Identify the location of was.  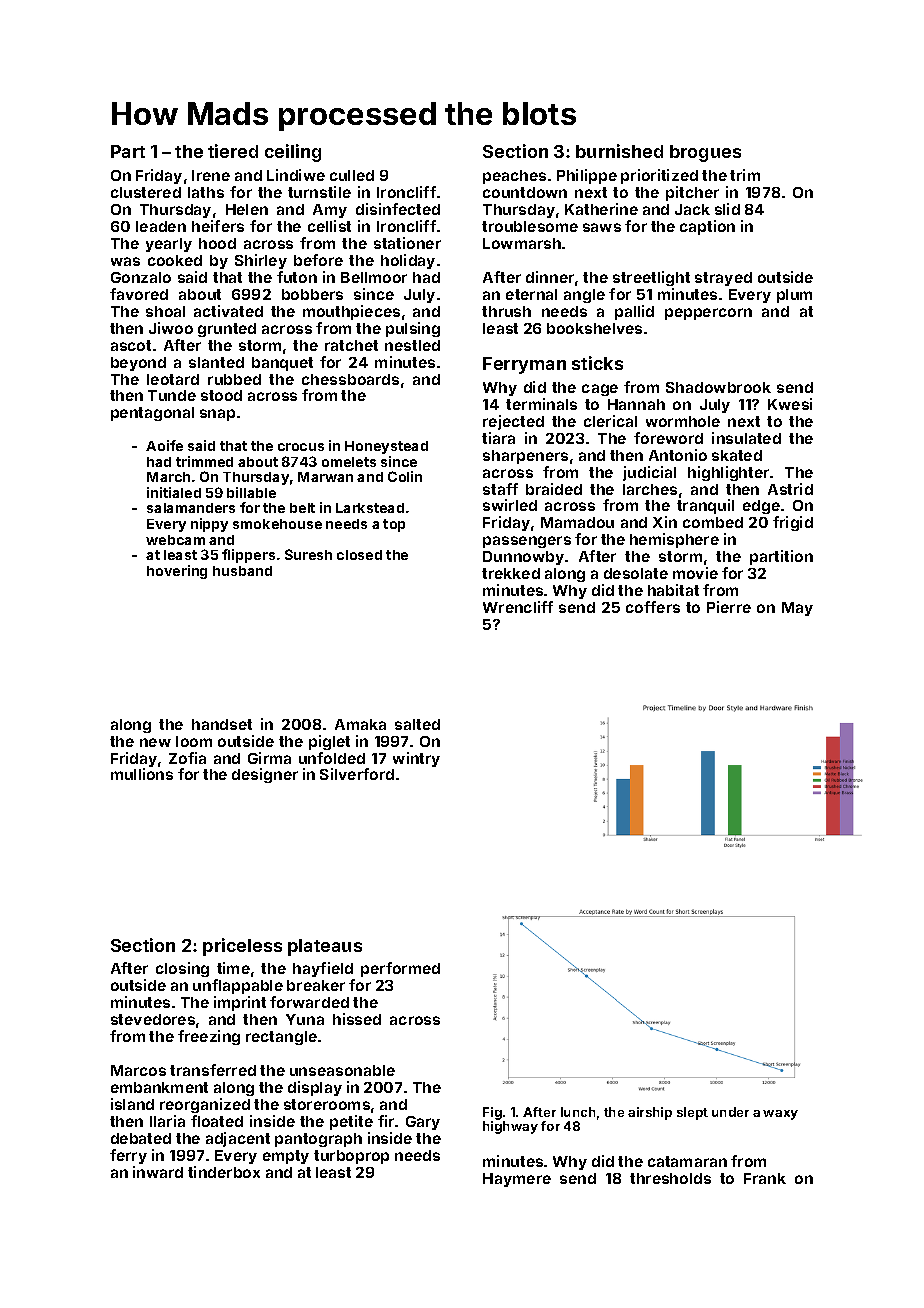
(125, 261).
